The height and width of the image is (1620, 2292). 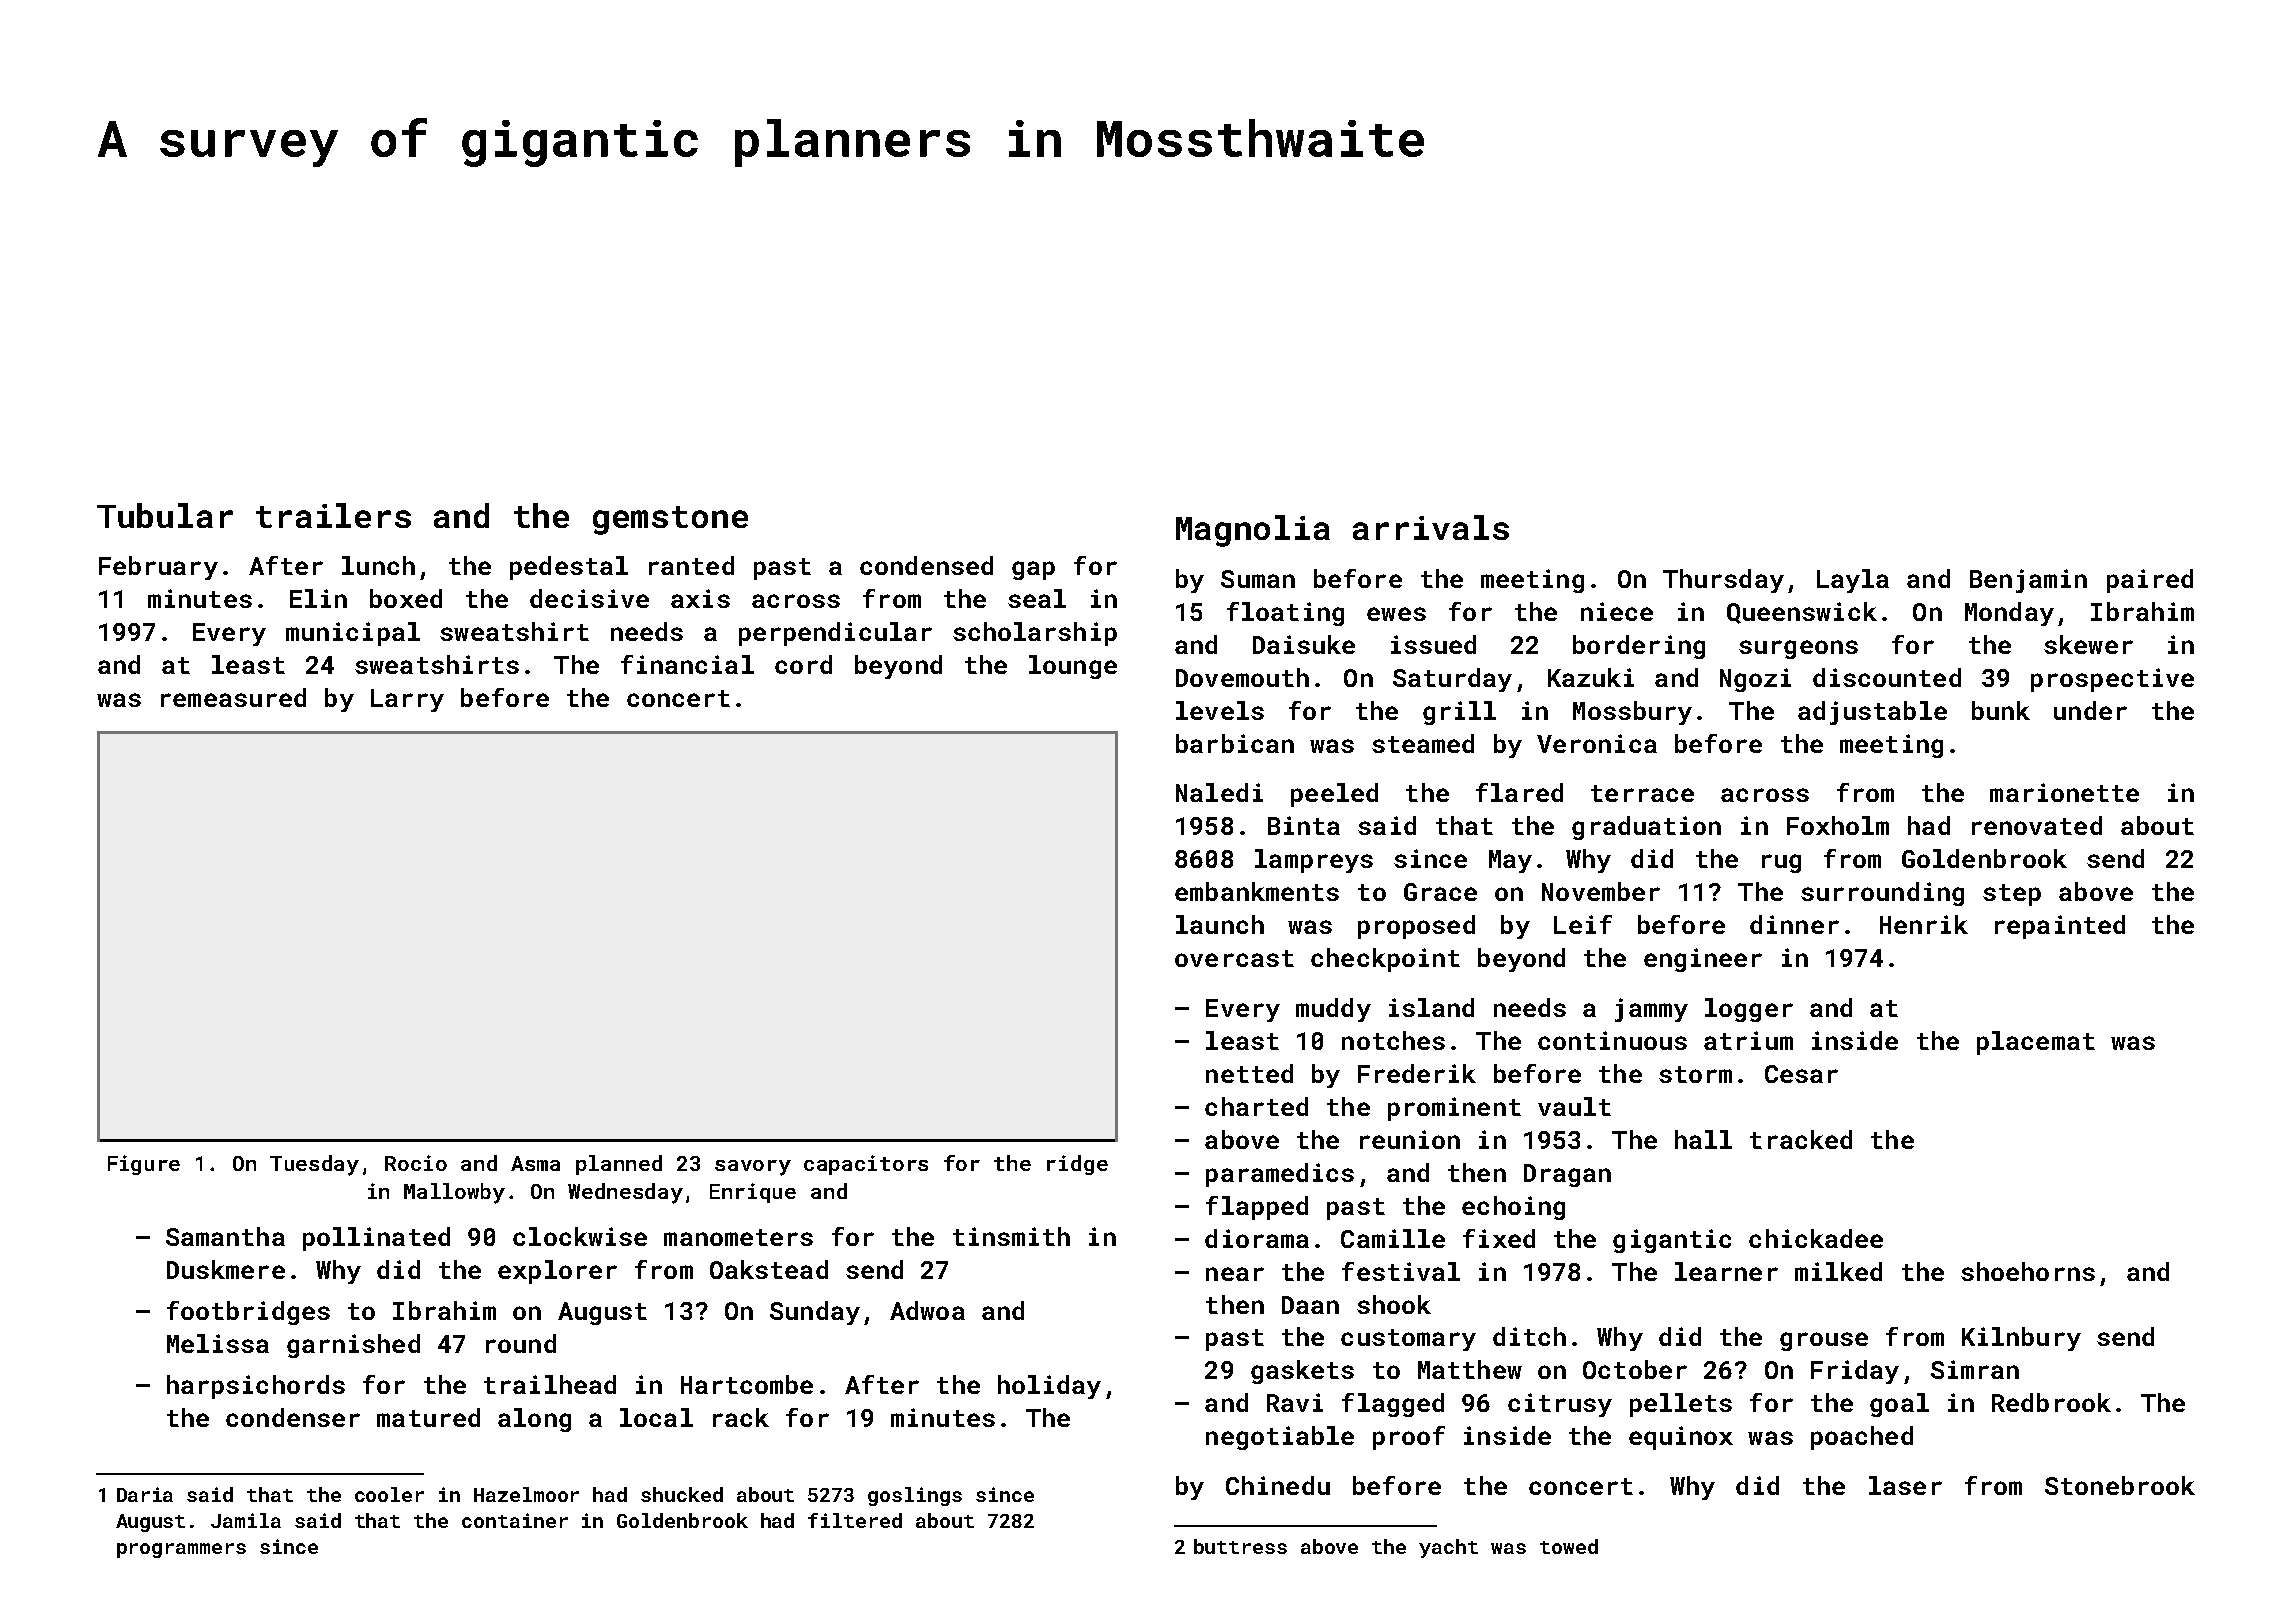 I want to click on peeled, so click(x=1334, y=795).
